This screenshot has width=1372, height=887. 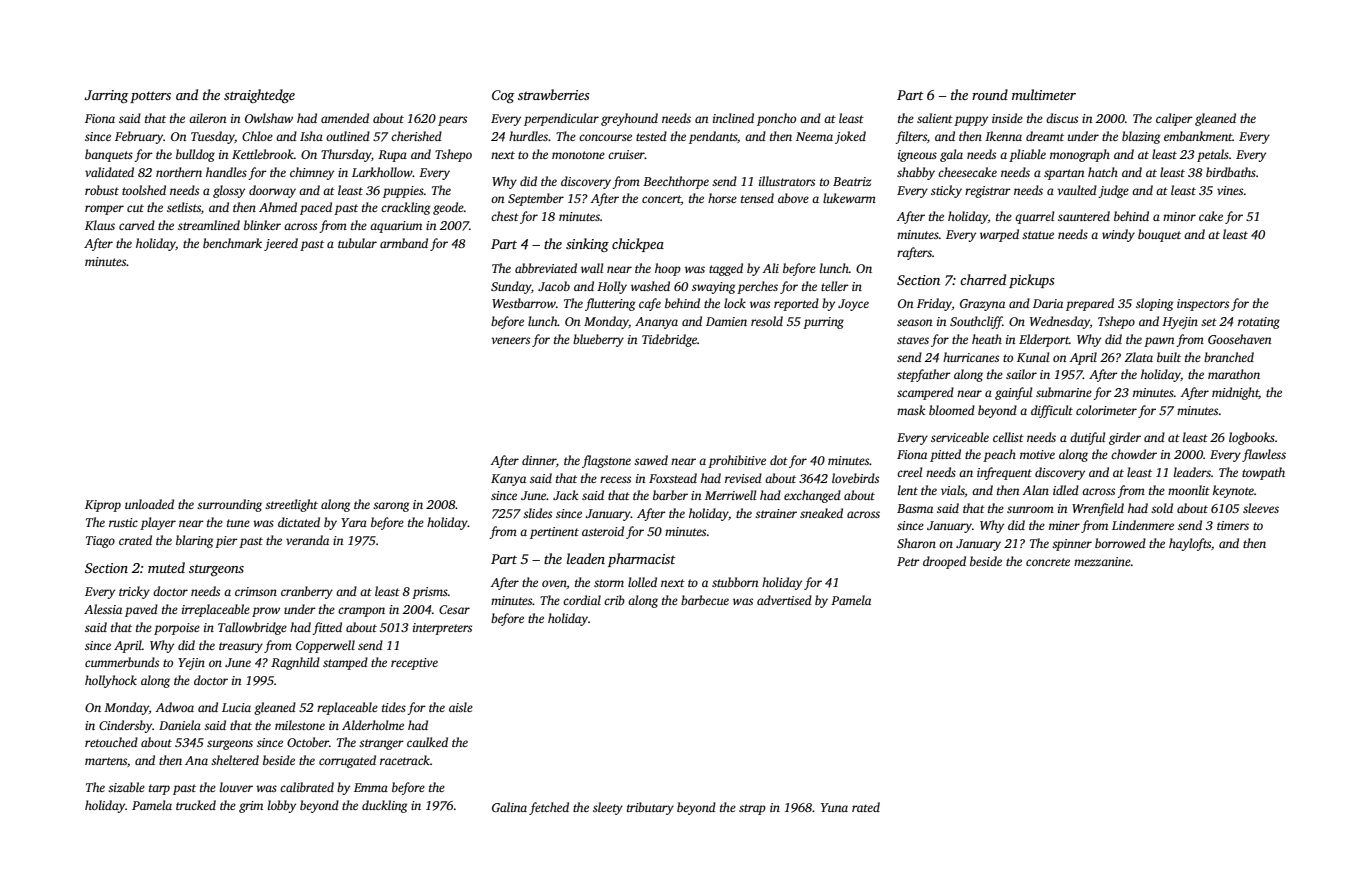 I want to click on unloaded, so click(x=149, y=504).
